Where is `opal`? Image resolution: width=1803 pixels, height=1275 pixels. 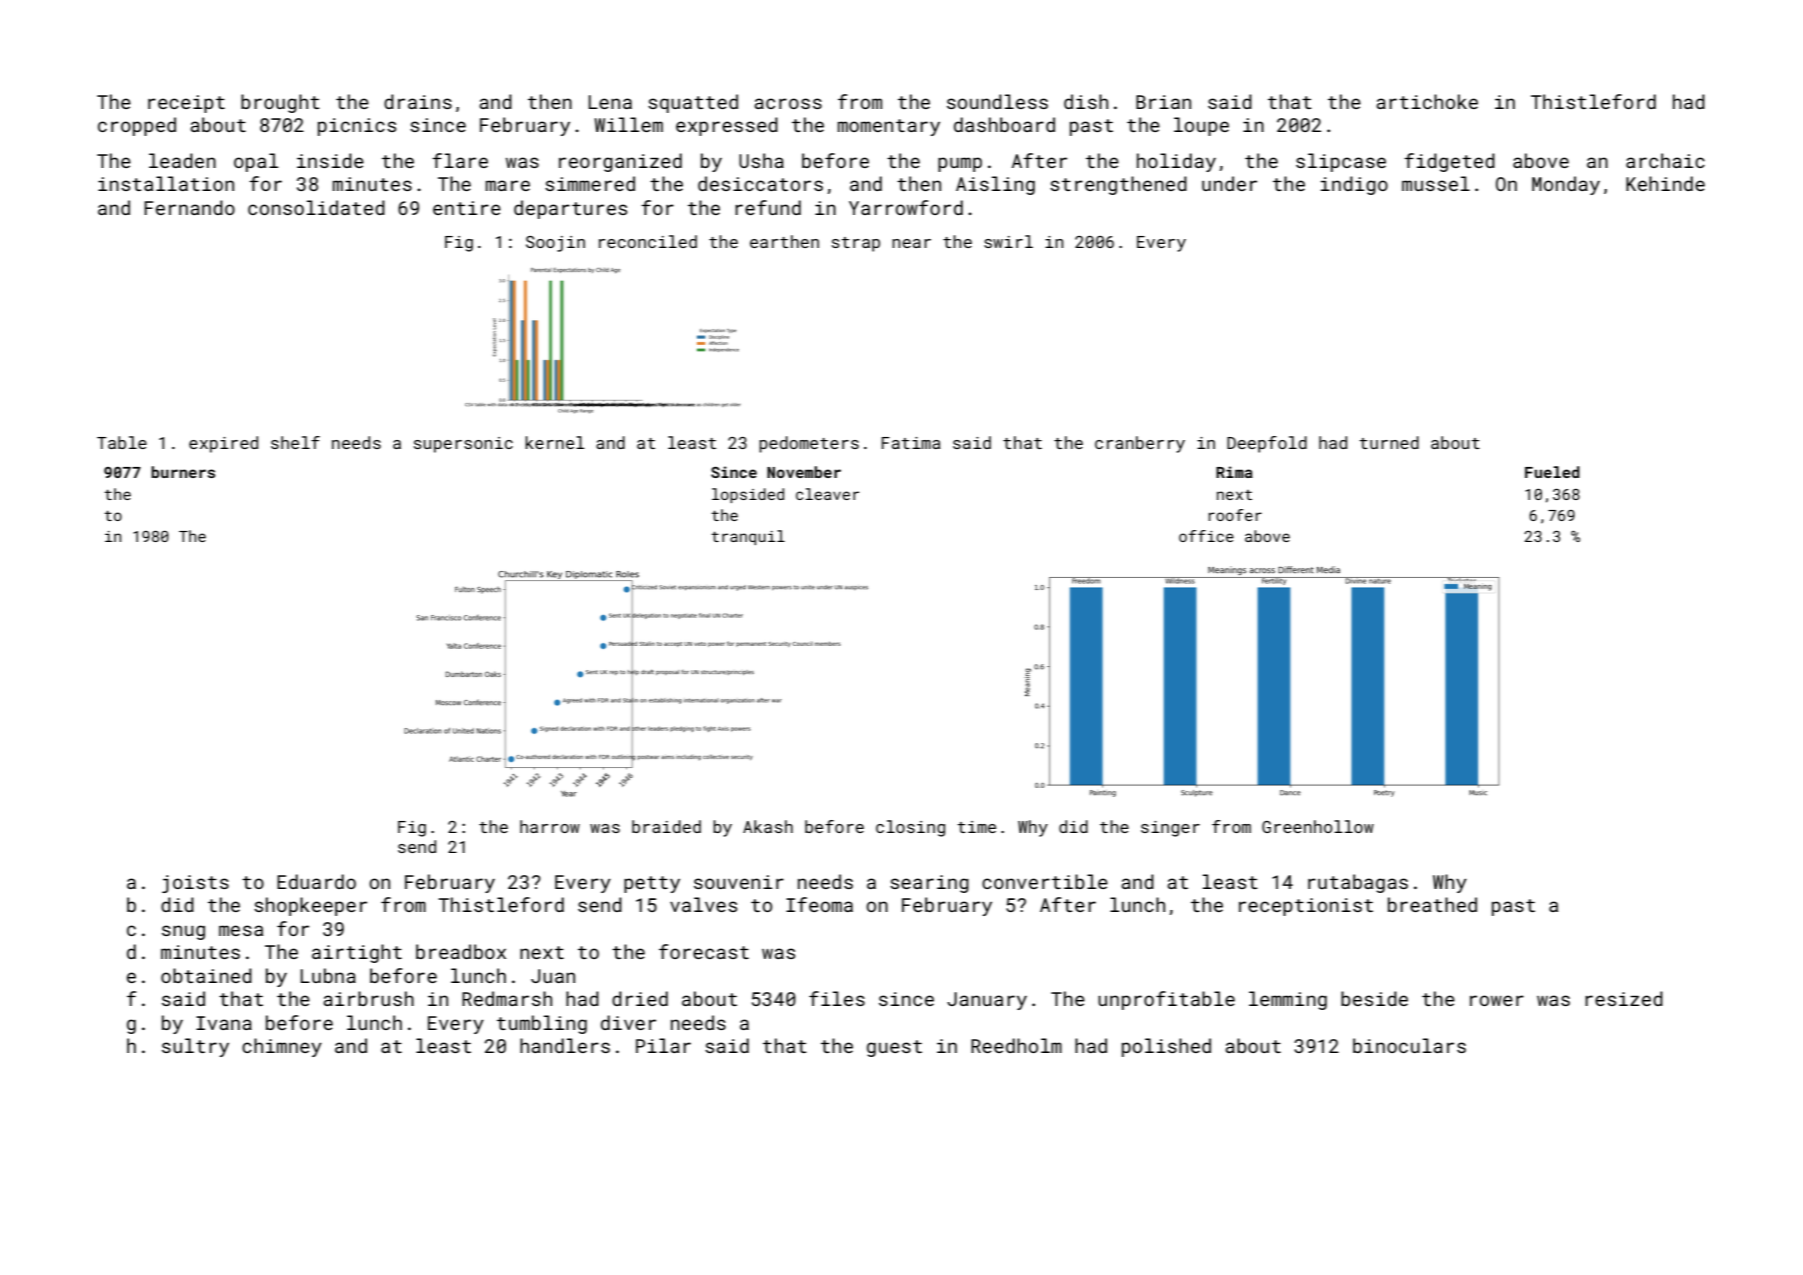
opal is located at coordinates (256, 162).
